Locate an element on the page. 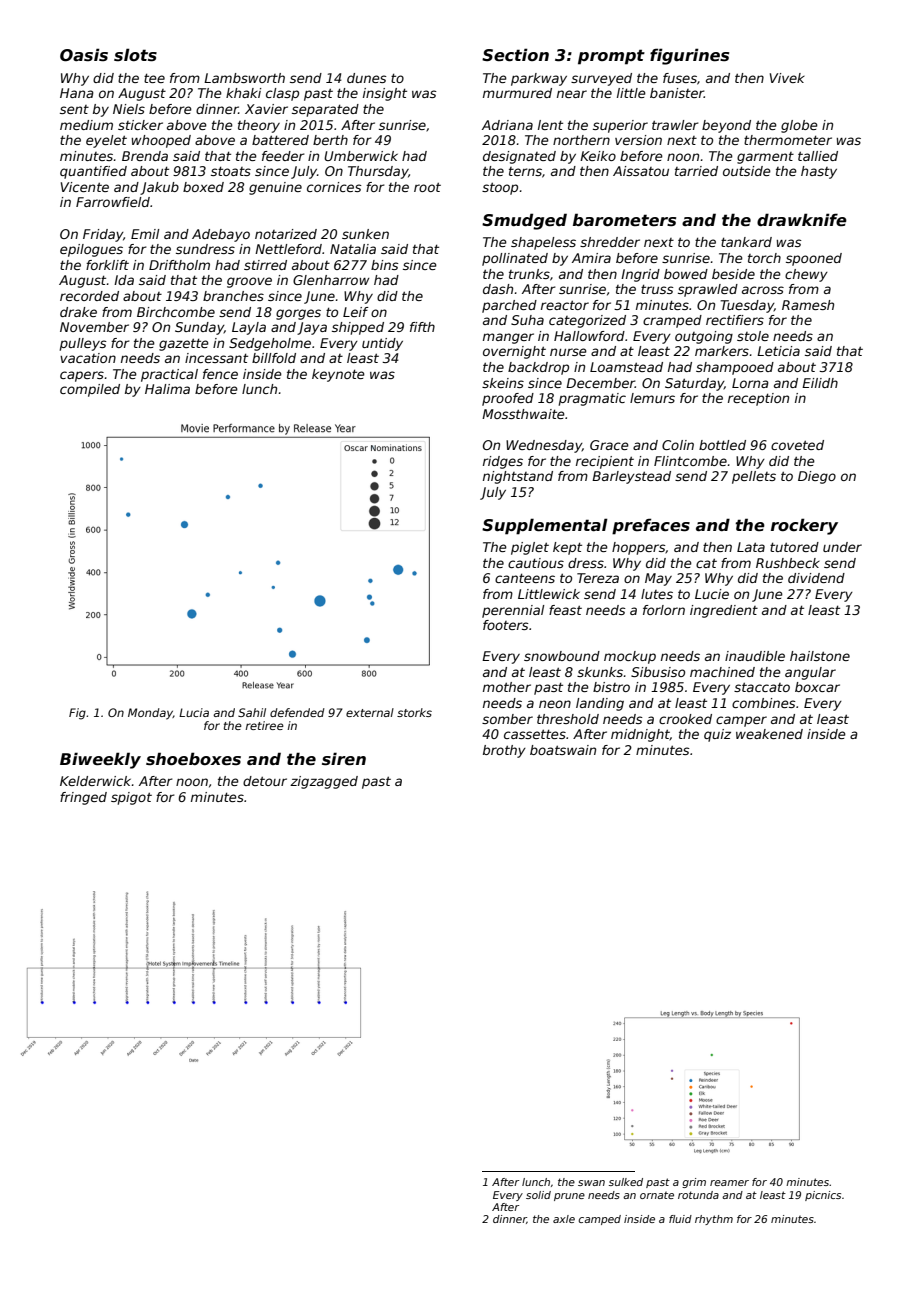  canteens is located at coordinates (525, 578).
